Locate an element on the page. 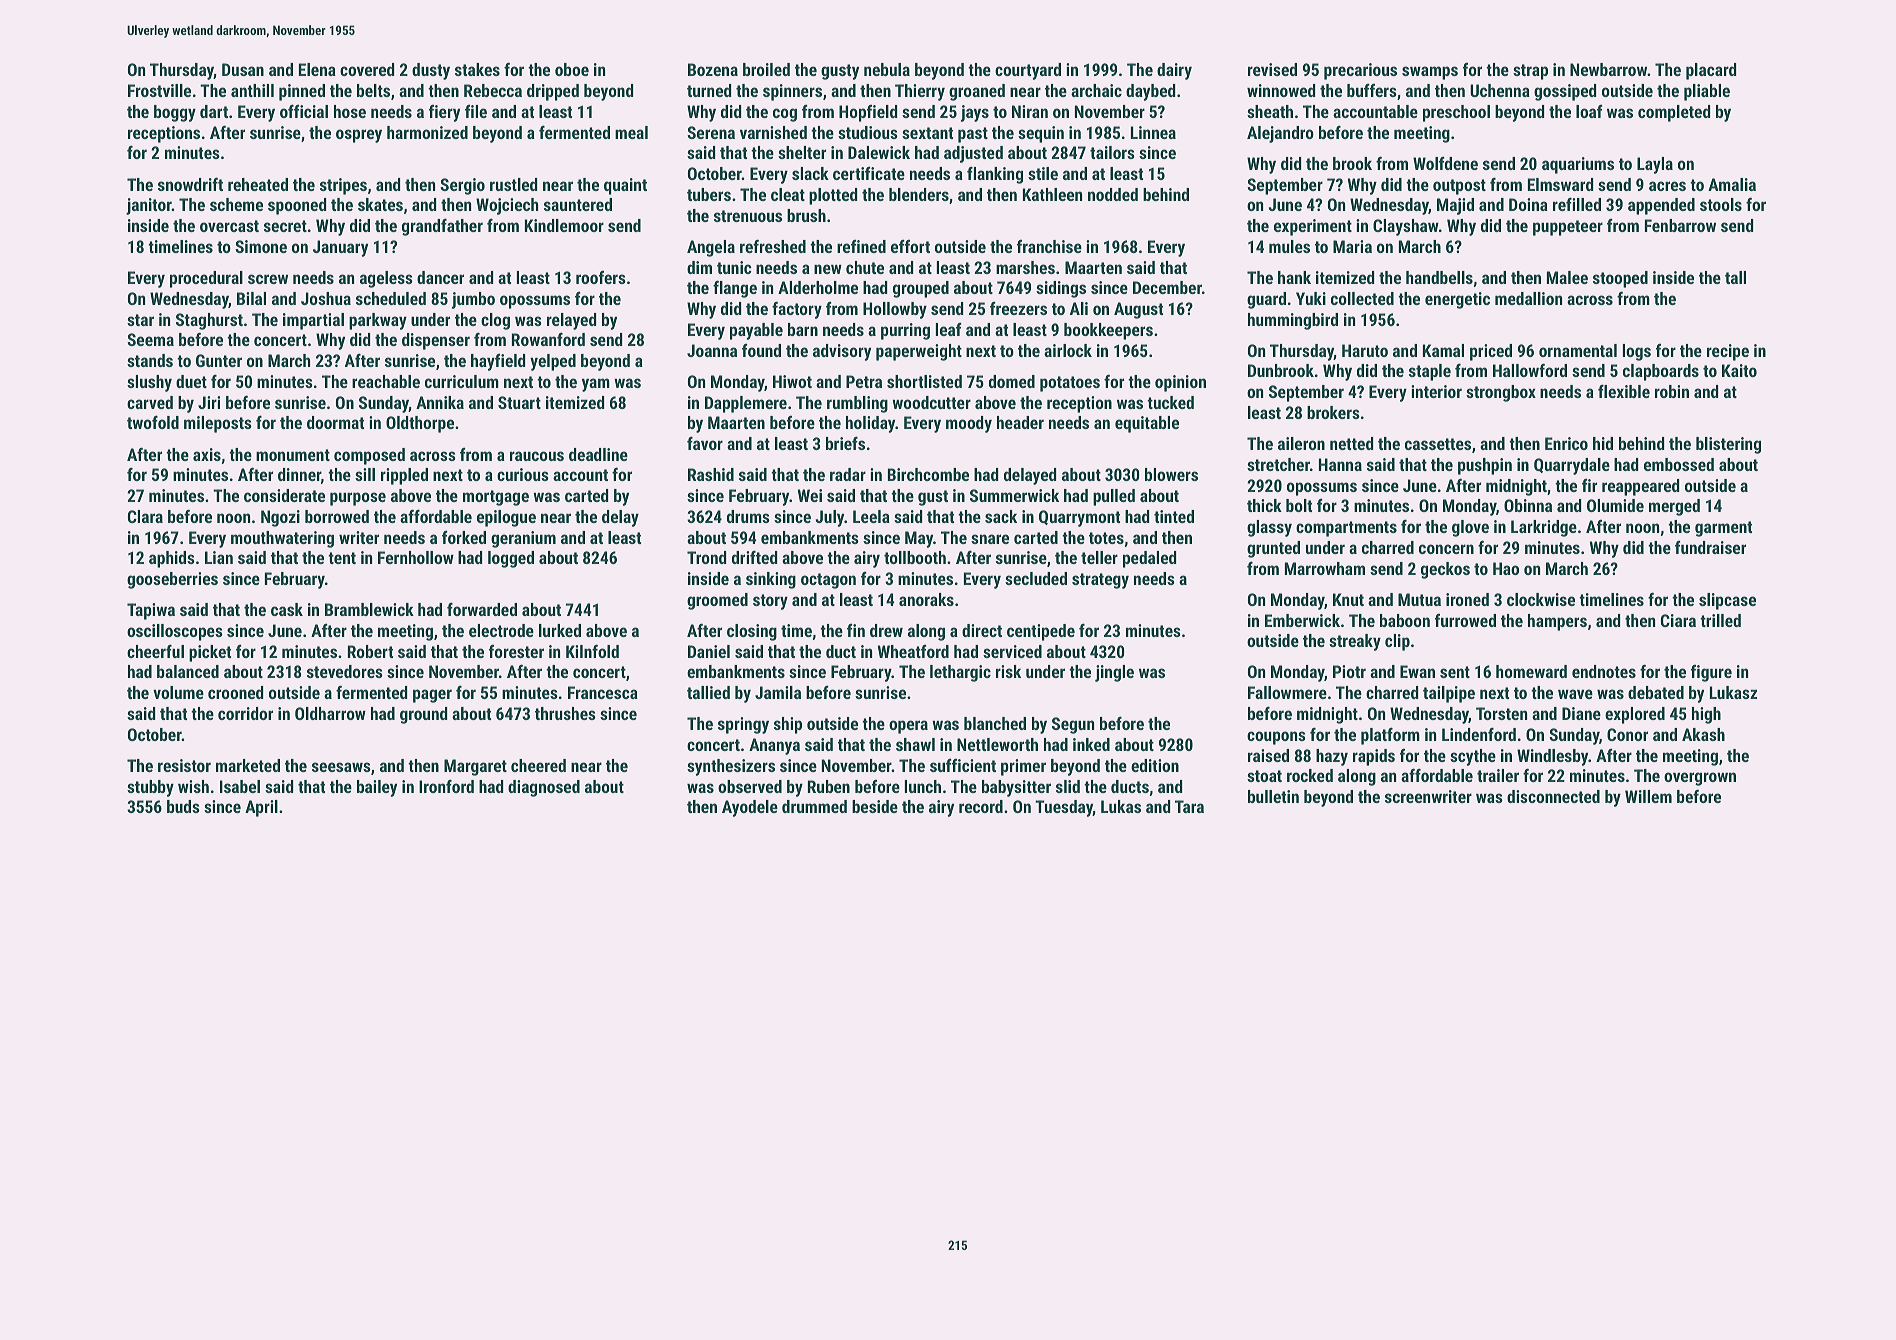  nebula is located at coordinates (887, 69).
